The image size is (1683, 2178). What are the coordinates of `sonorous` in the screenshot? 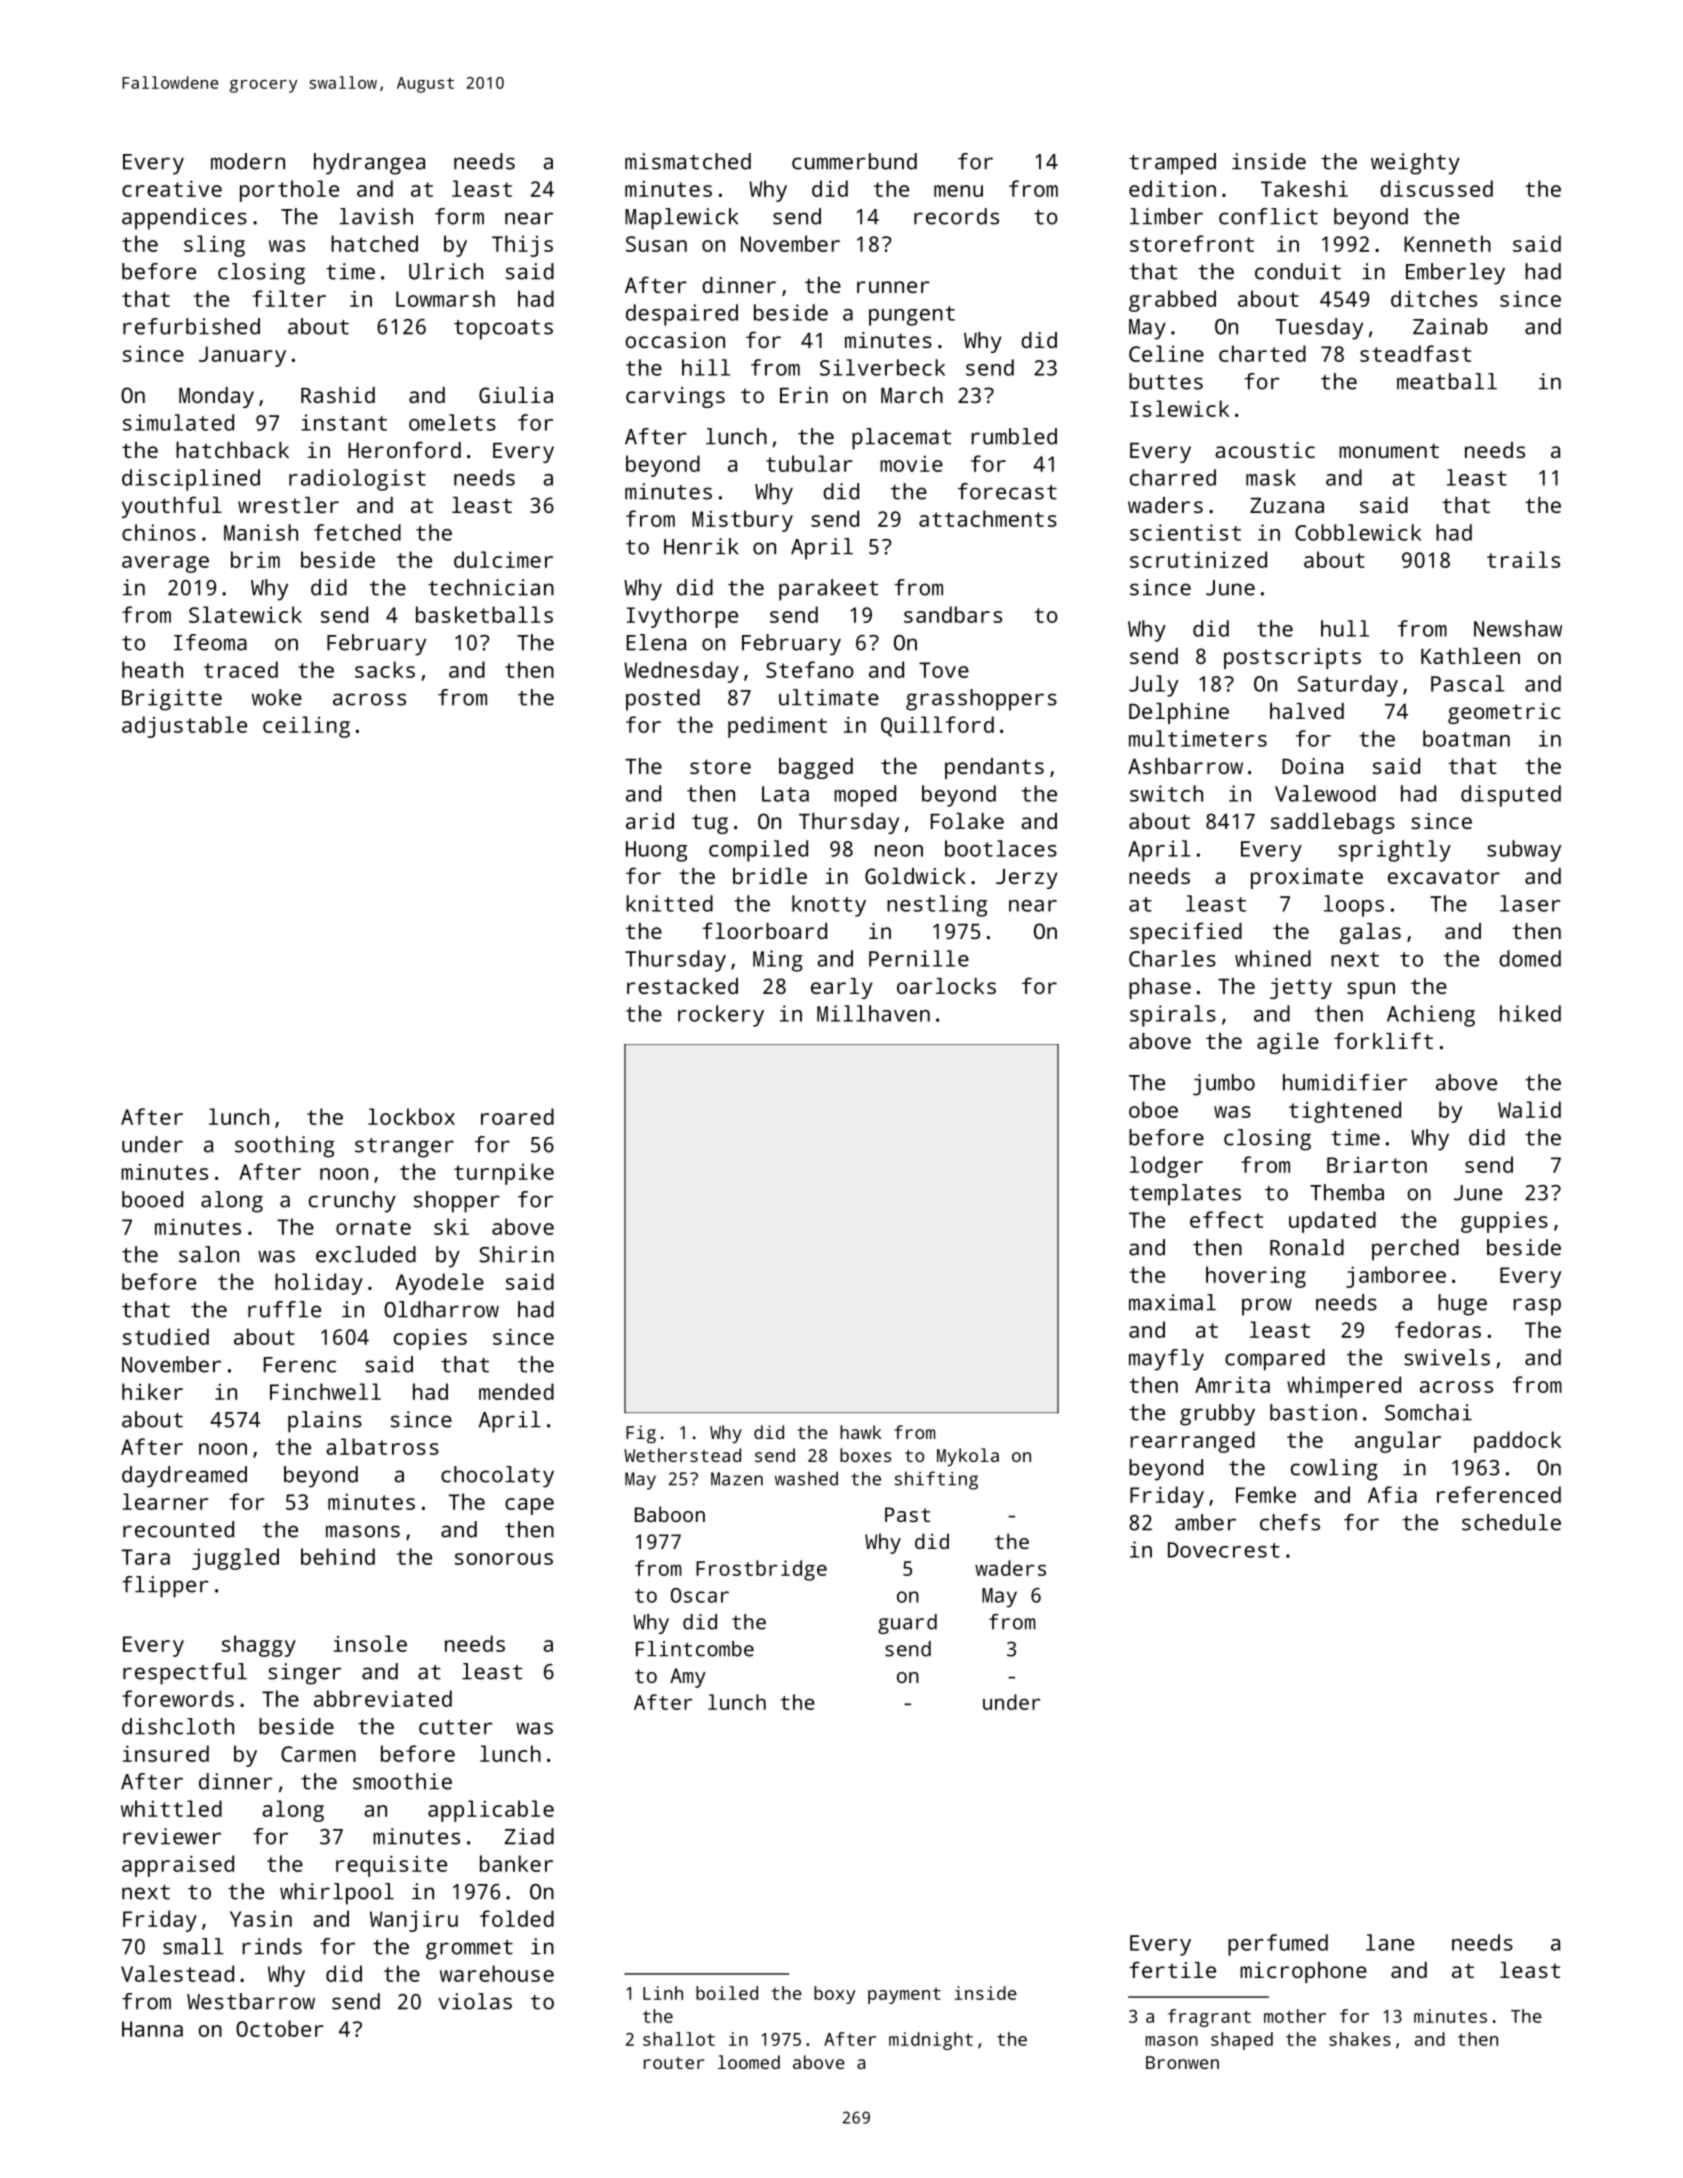 It's located at (504, 1559).
